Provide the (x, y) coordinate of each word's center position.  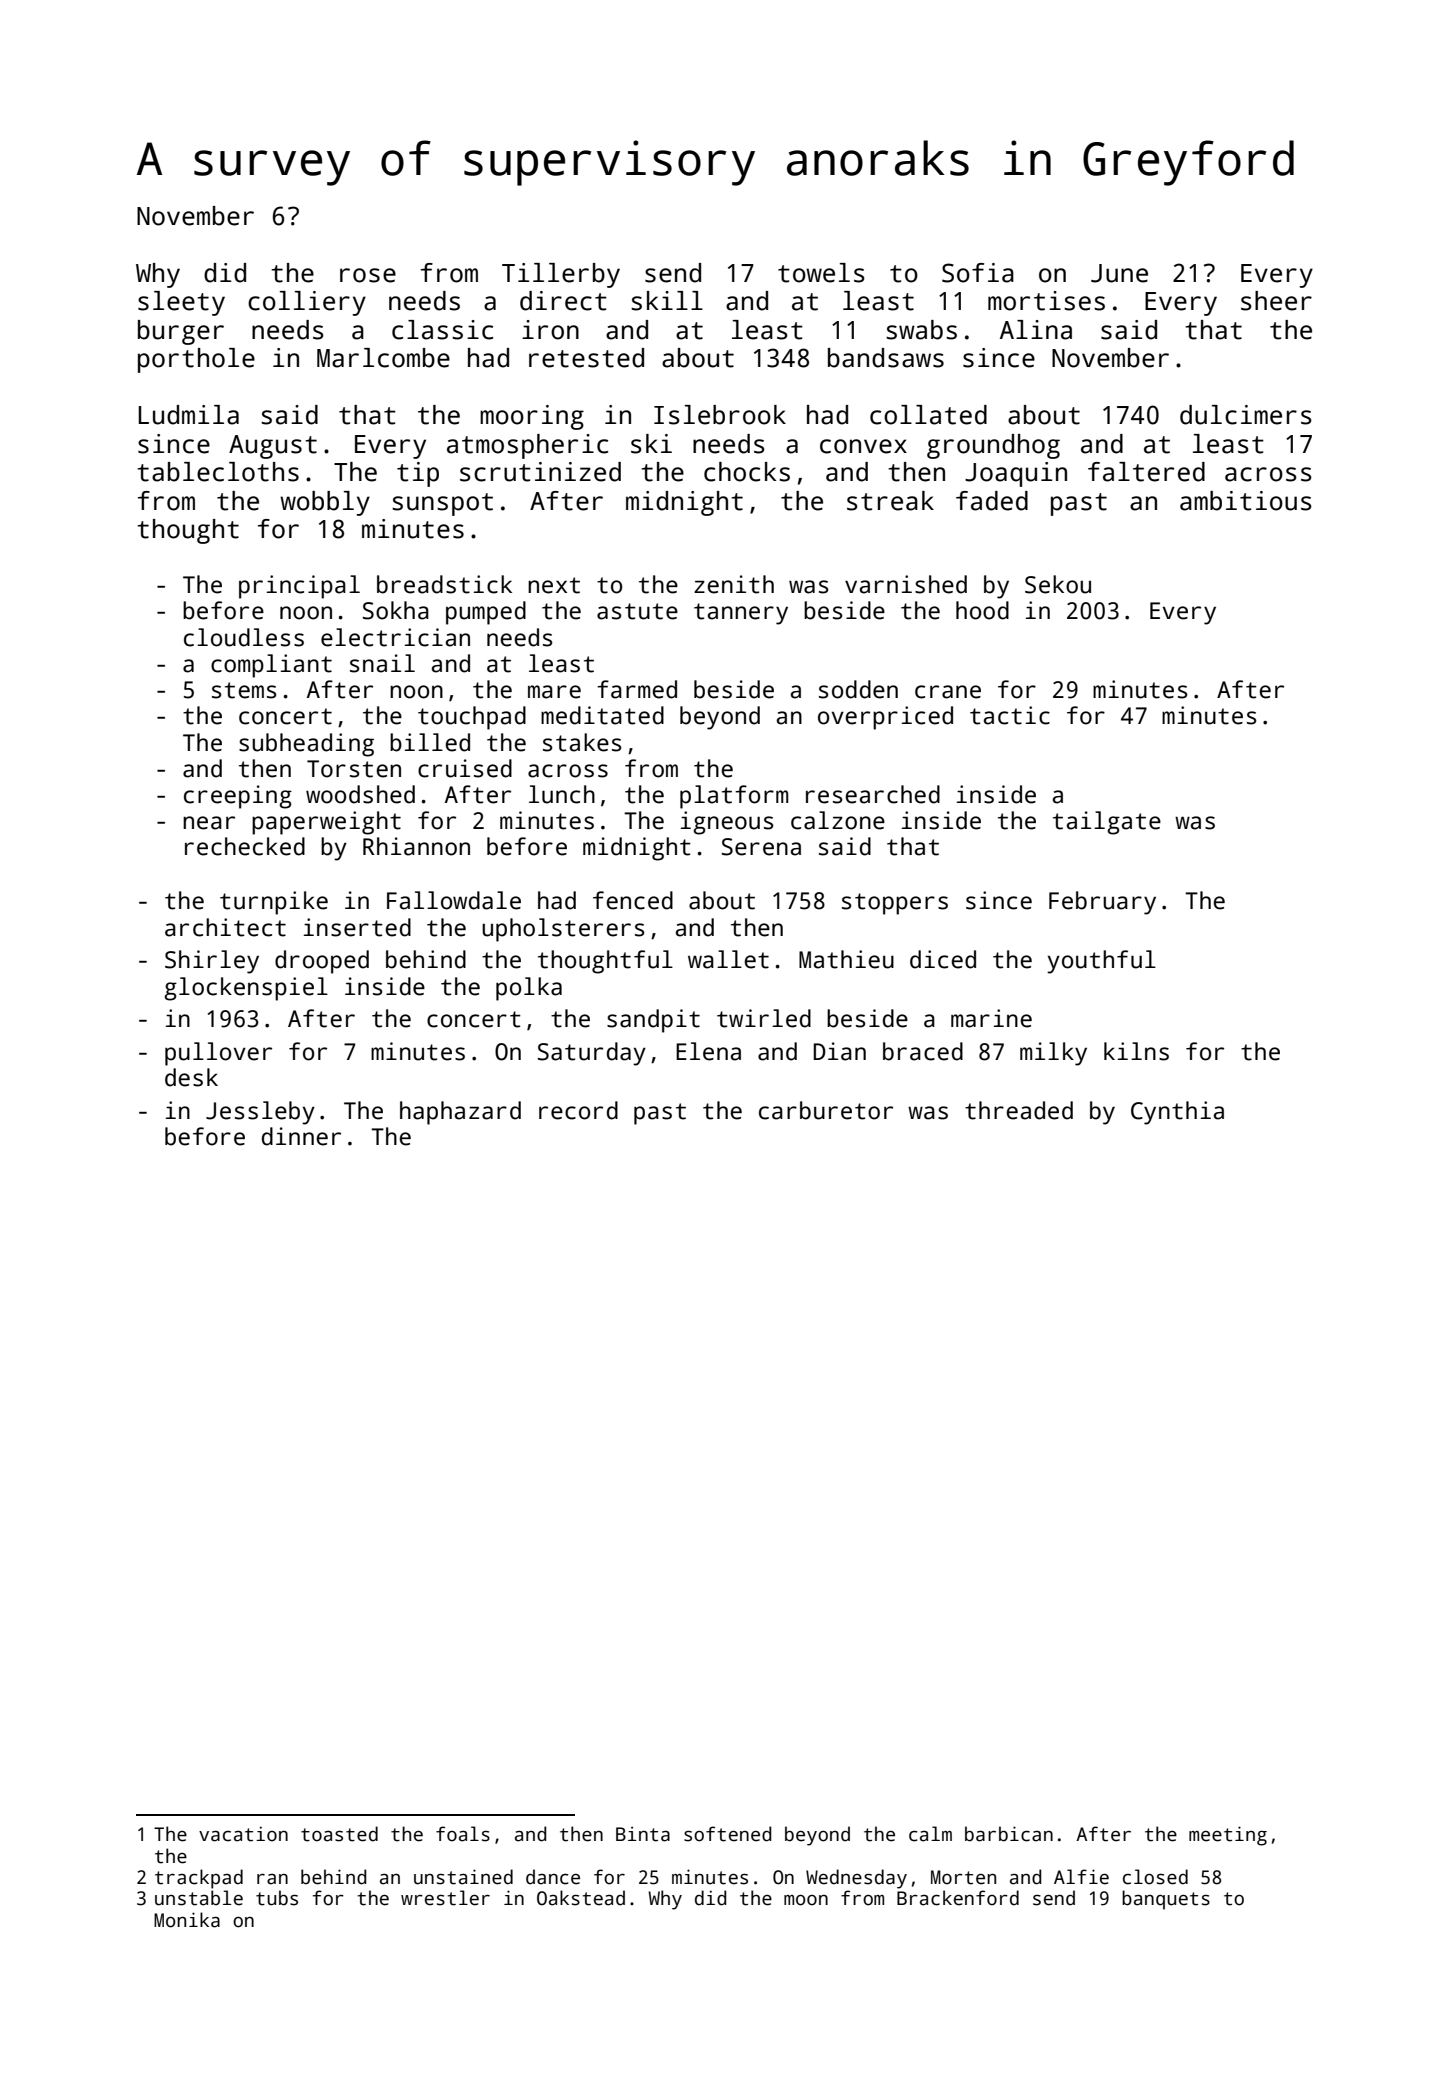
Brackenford (958, 1898)
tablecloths (218, 472)
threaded (1019, 1110)
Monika (187, 1920)
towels (821, 273)
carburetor (826, 1110)
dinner (301, 1136)
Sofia (978, 273)
